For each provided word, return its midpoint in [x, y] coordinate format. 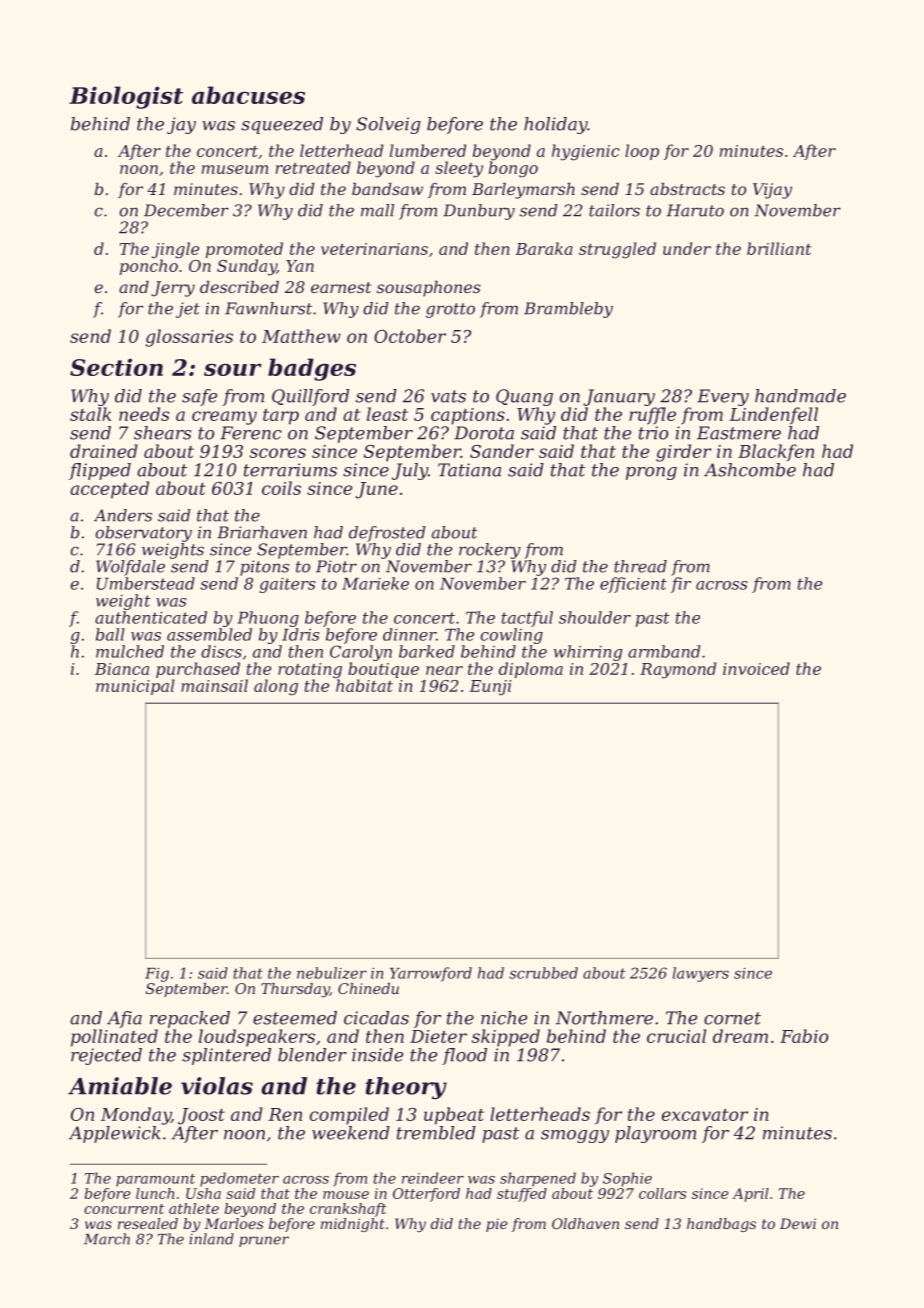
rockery [490, 551]
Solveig [388, 125]
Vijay [772, 191]
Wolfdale [130, 568]
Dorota [484, 433]
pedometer [239, 1179]
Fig [157, 975]
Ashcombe [750, 470]
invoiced [756, 668]
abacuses [248, 95]
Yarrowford [431, 974]
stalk [90, 414]
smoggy [575, 1136]
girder [684, 453]
